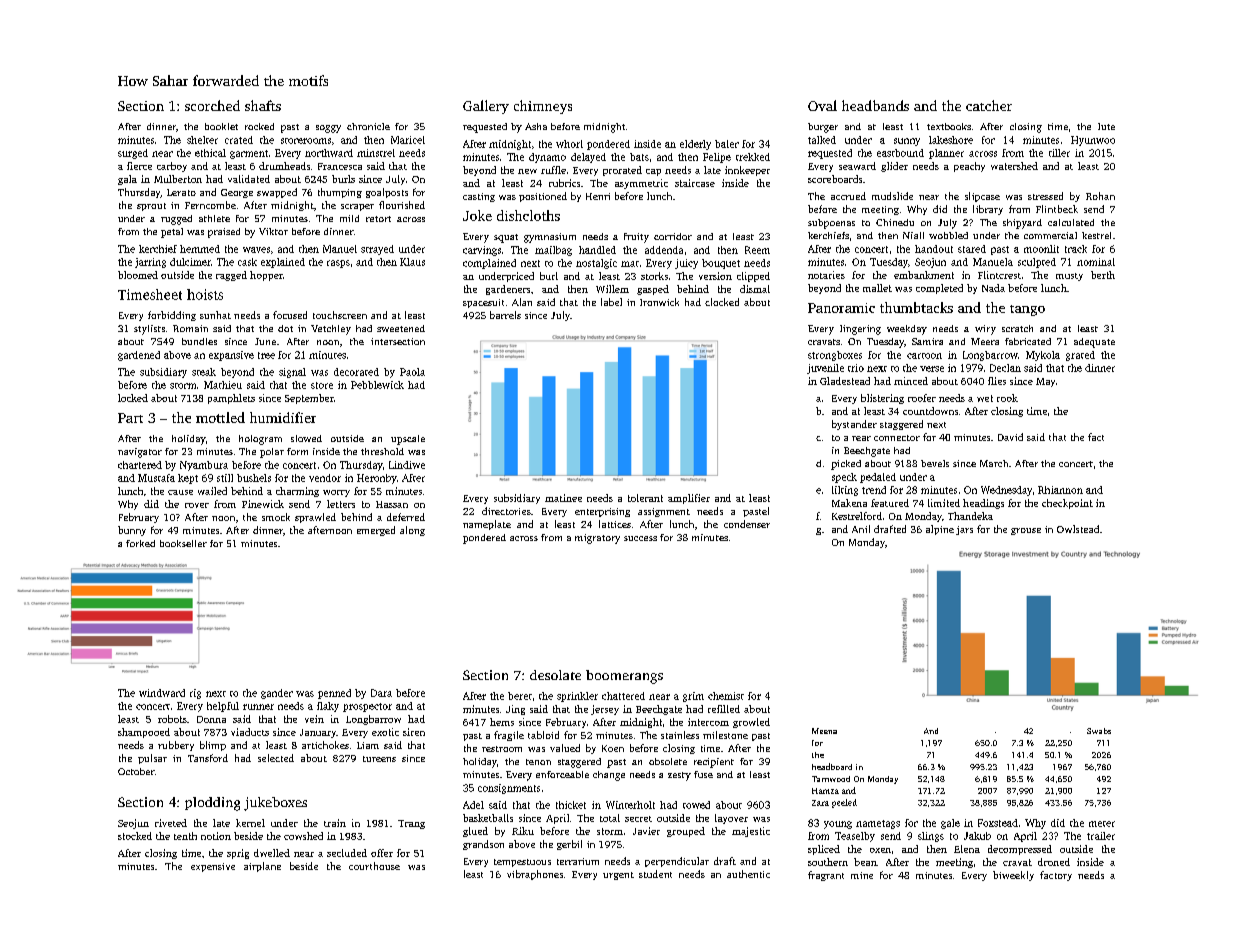 The image size is (1233, 952). Describe the element at coordinates (374, 866) in the document. I see `courthouse` at that location.
